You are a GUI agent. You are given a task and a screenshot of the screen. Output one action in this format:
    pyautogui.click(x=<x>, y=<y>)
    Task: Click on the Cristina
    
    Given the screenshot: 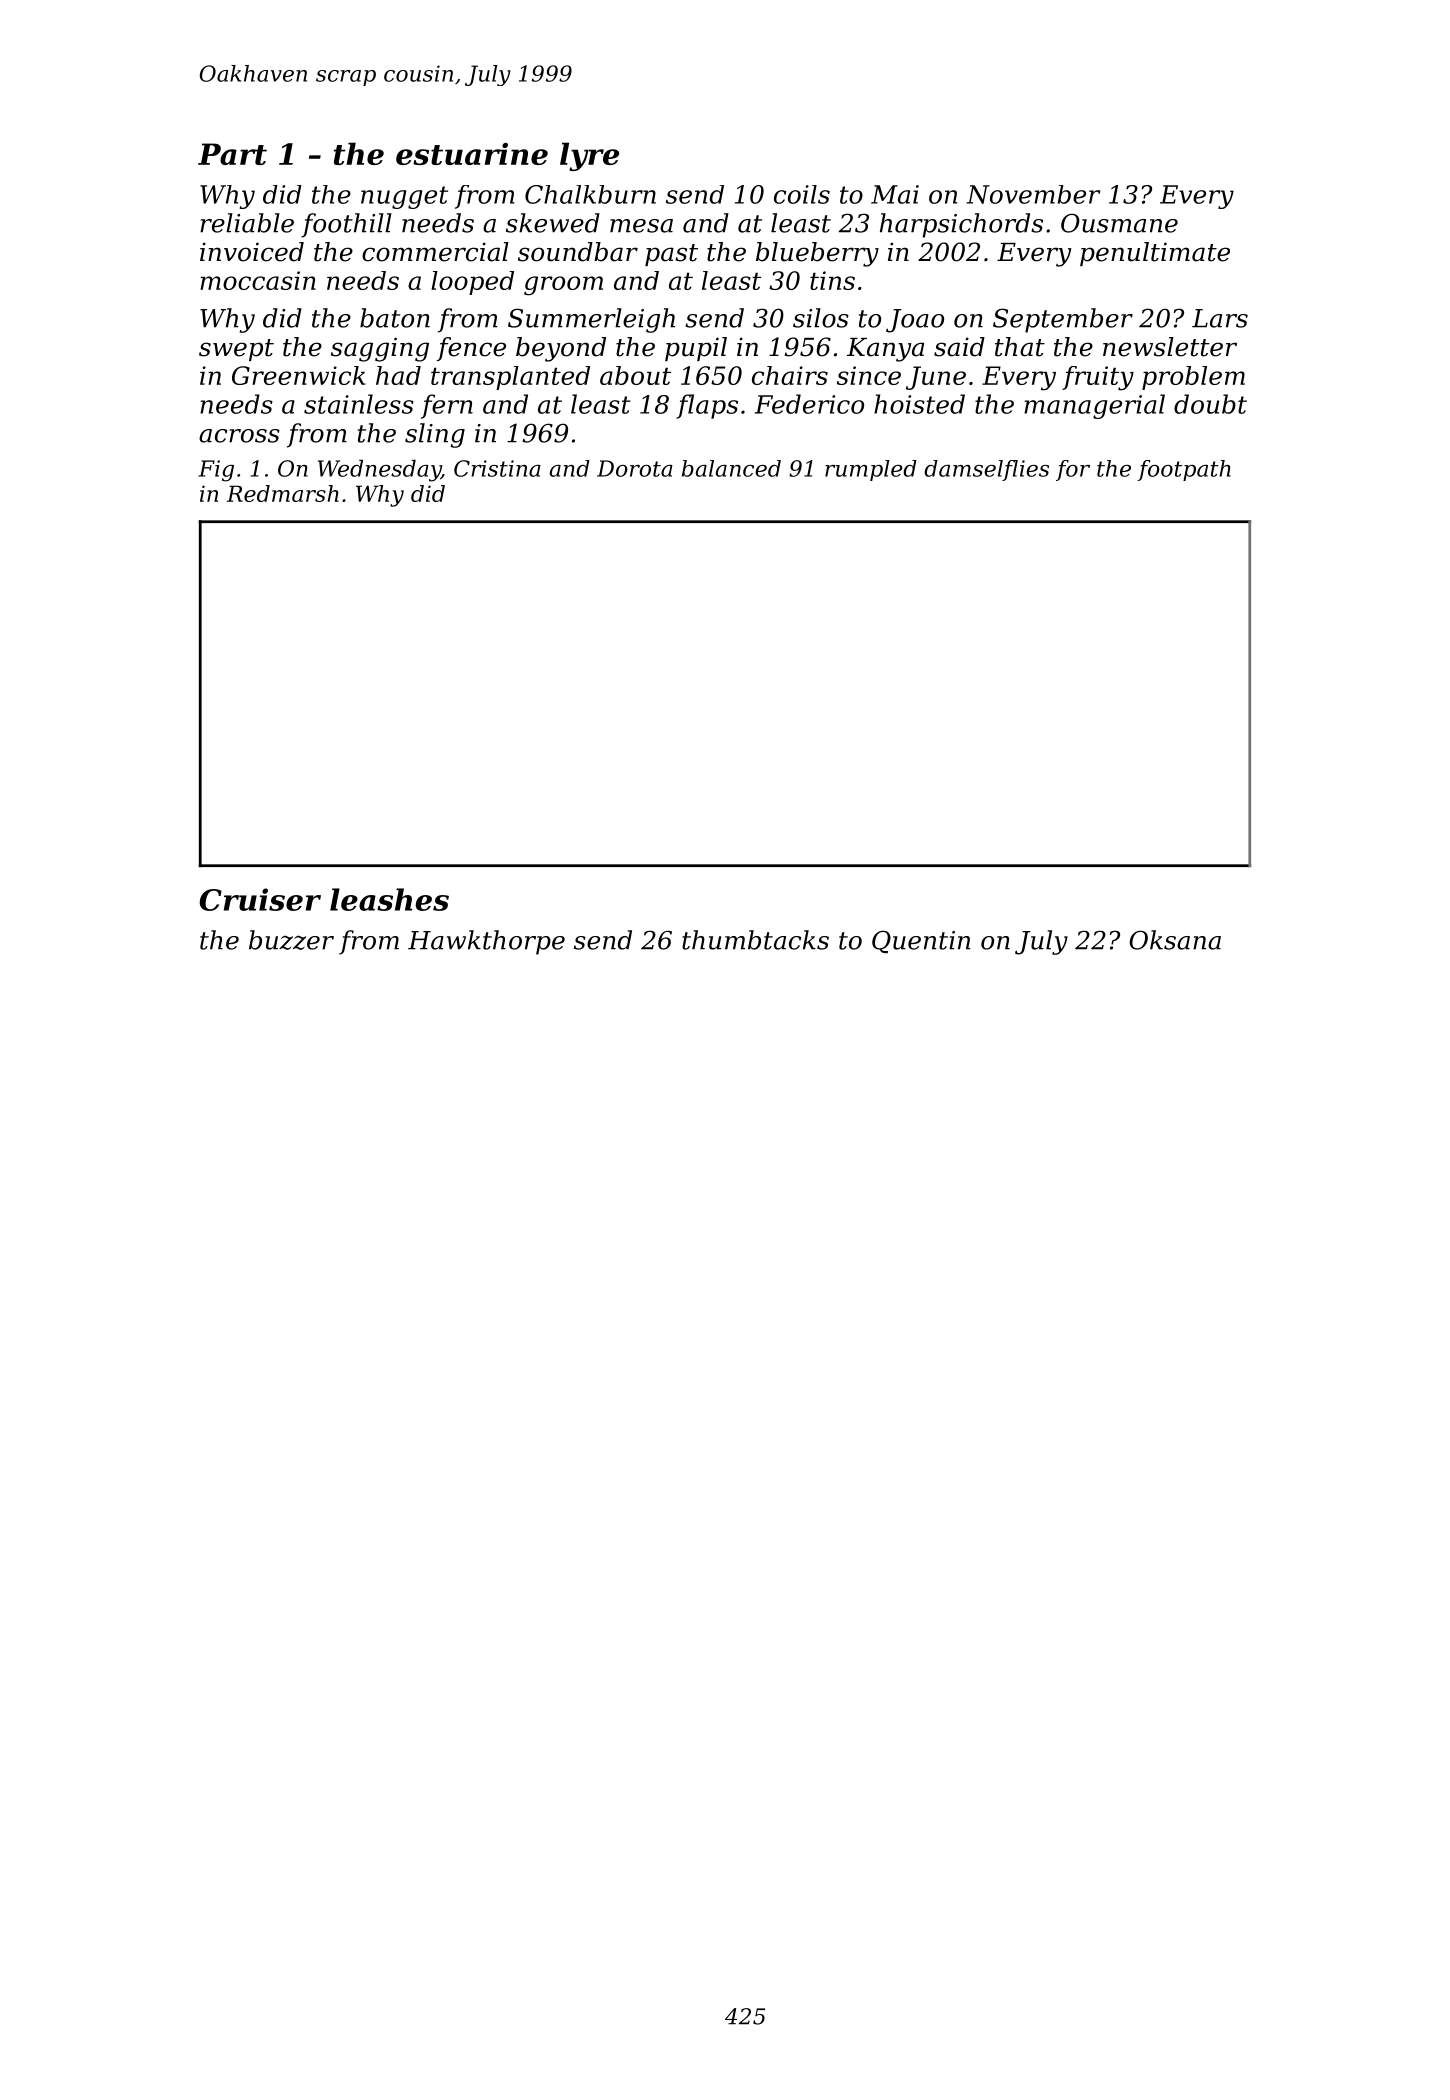 What is the action you would take?
    pyautogui.click(x=497, y=468)
